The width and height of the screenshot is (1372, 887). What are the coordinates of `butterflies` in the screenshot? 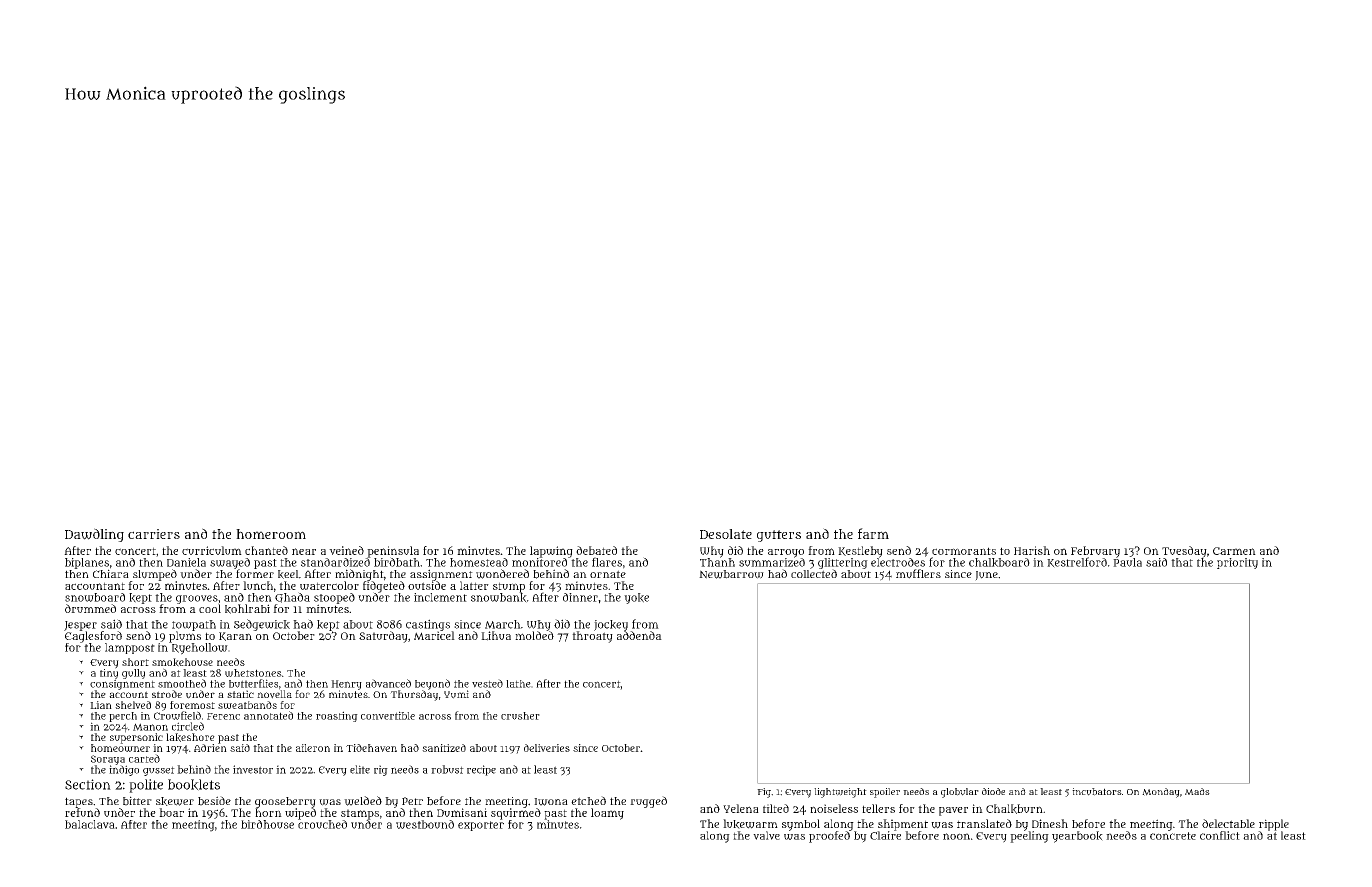 It's located at (253, 683).
